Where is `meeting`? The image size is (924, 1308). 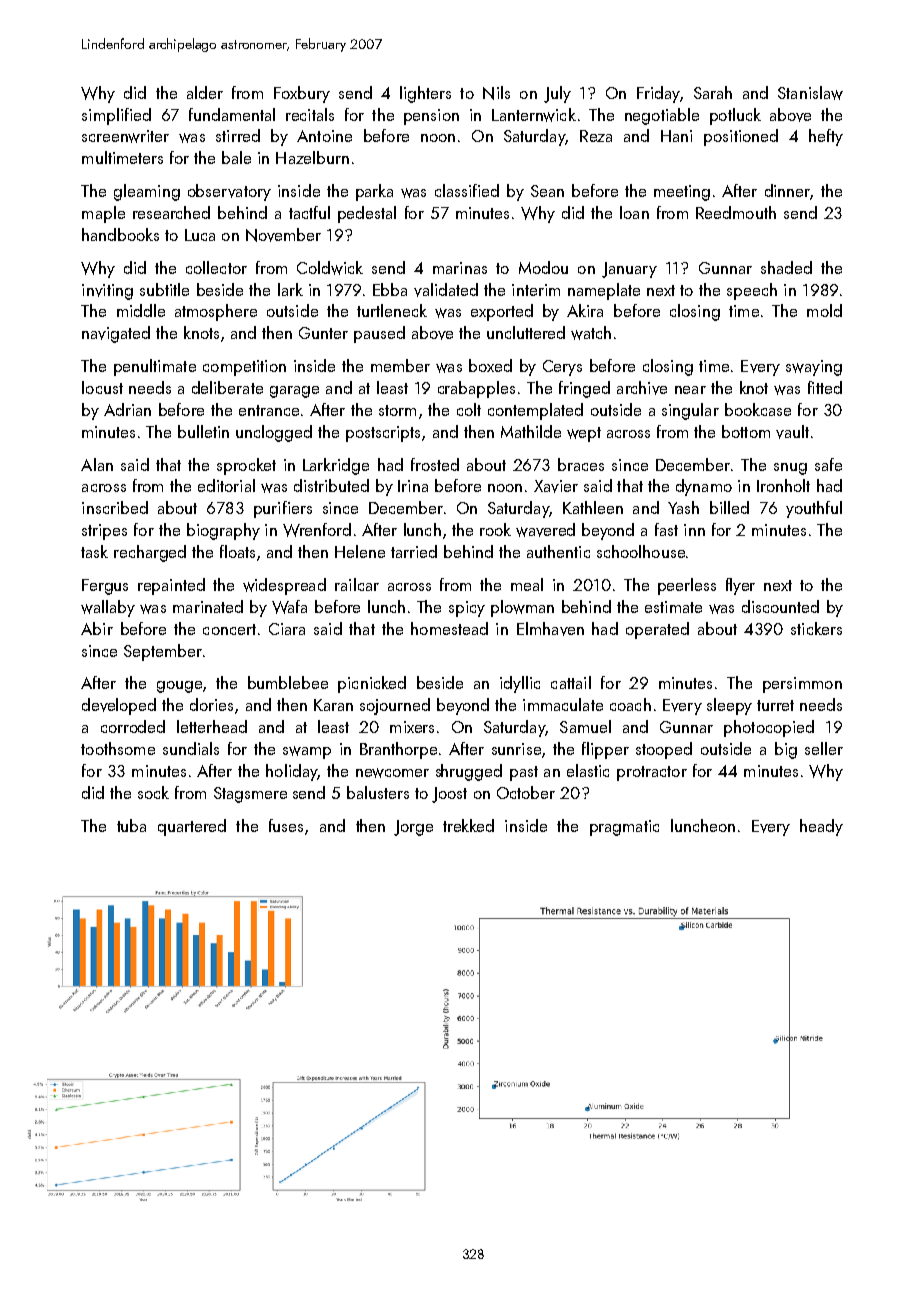
meeting is located at coordinates (682, 193).
